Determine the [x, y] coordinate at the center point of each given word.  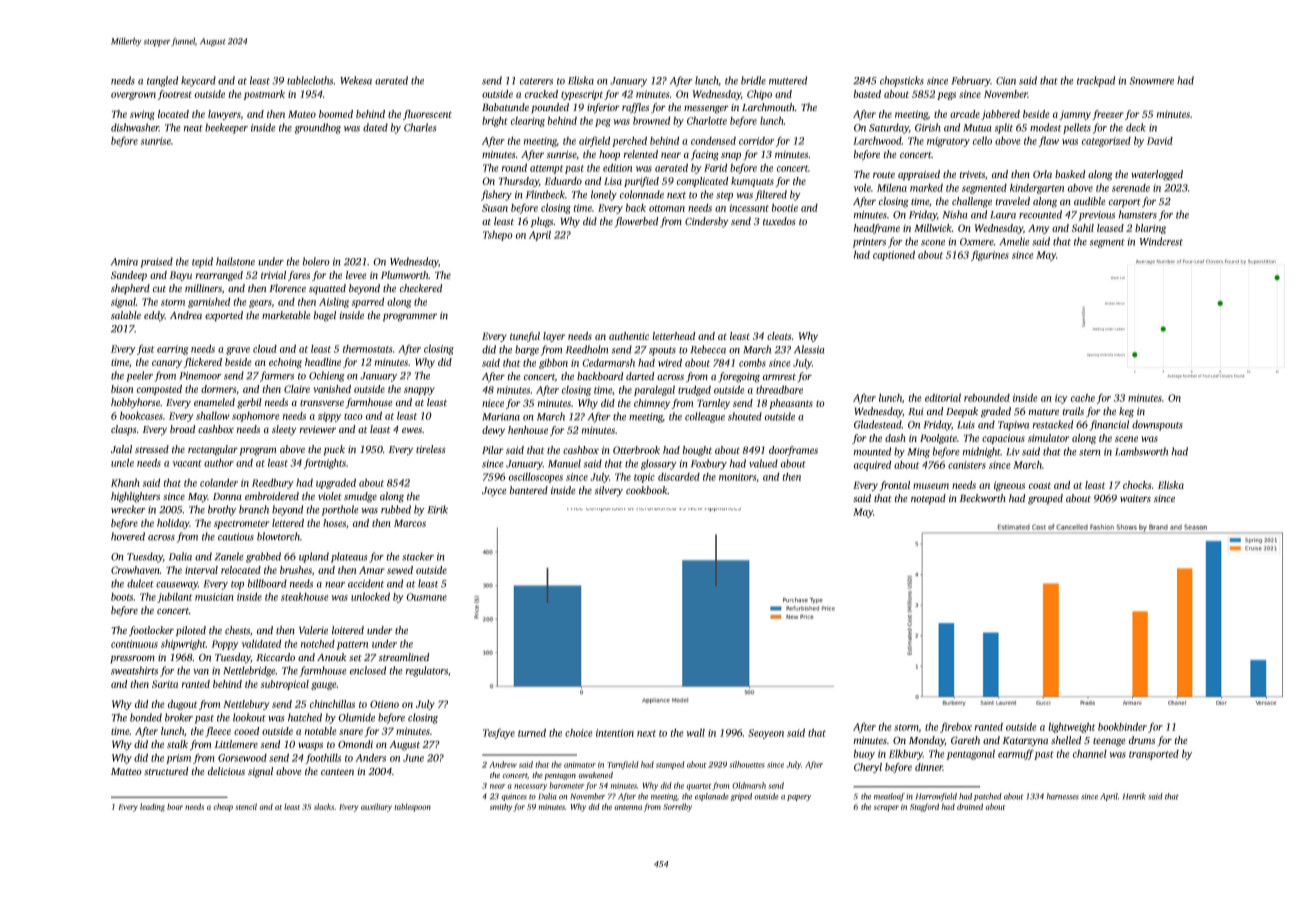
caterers [536, 81]
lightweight [1072, 727]
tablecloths [310, 80]
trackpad [1096, 81]
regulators [427, 671]
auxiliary [376, 807]
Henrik [1134, 796]
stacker [418, 556]
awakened [595, 775]
